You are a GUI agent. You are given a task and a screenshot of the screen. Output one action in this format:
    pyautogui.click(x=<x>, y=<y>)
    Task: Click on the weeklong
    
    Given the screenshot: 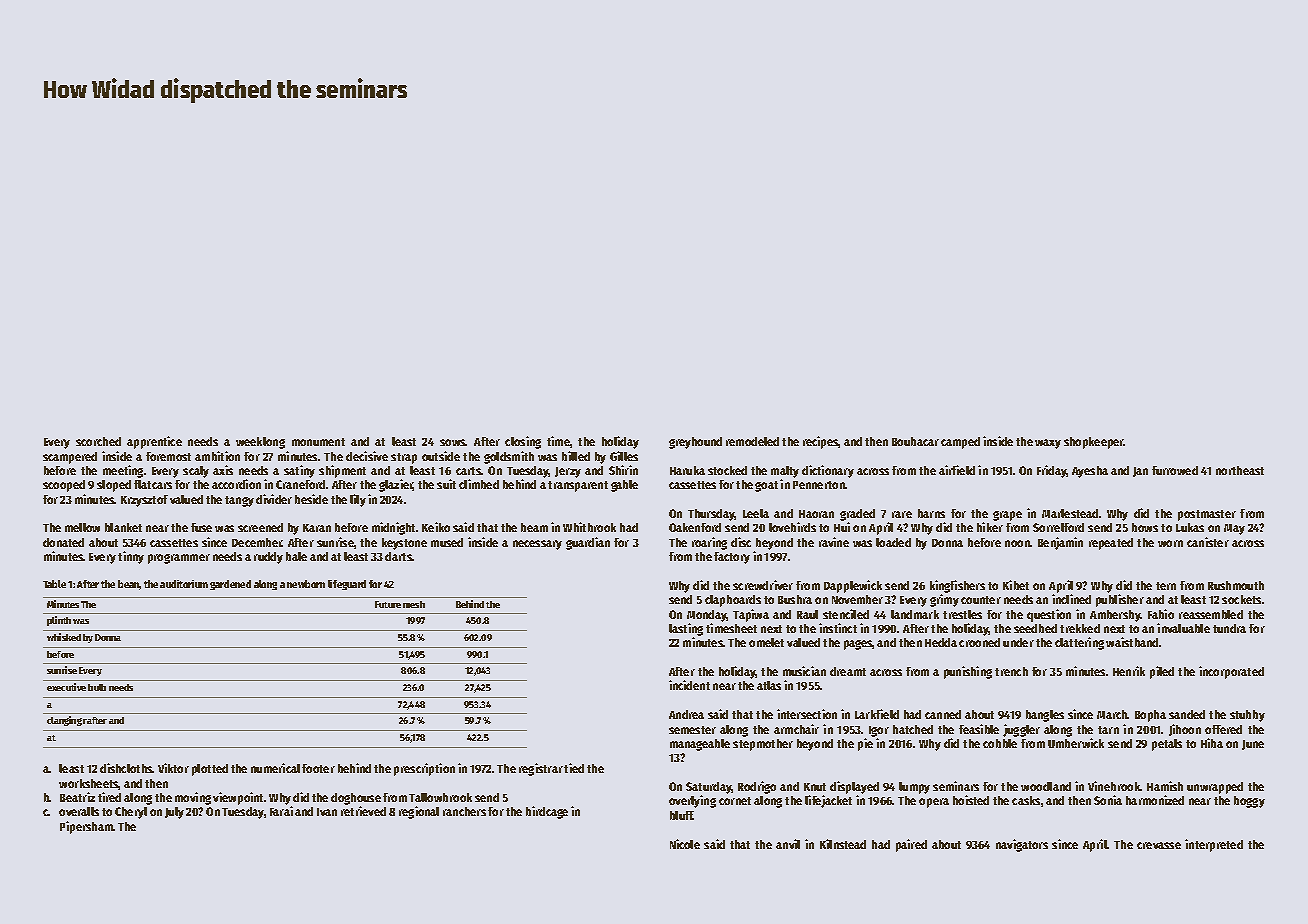 What is the action you would take?
    pyautogui.click(x=260, y=443)
